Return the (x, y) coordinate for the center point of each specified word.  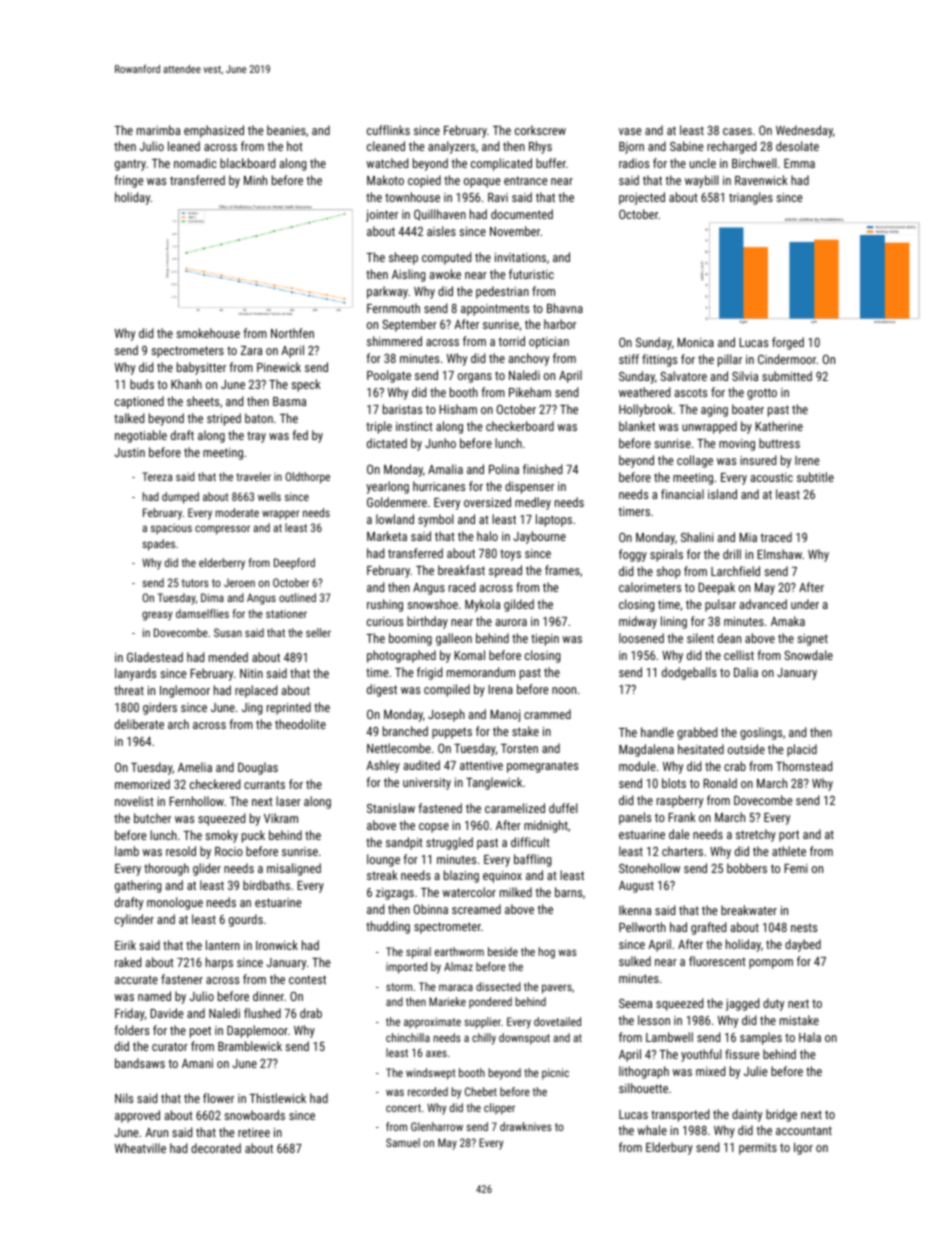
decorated (216, 1148)
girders (160, 708)
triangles (751, 198)
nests (804, 928)
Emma (799, 163)
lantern (223, 945)
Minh (255, 180)
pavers (557, 989)
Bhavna (565, 308)
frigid (429, 673)
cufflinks (388, 130)
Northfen (292, 333)
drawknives (526, 1126)
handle (657, 732)
